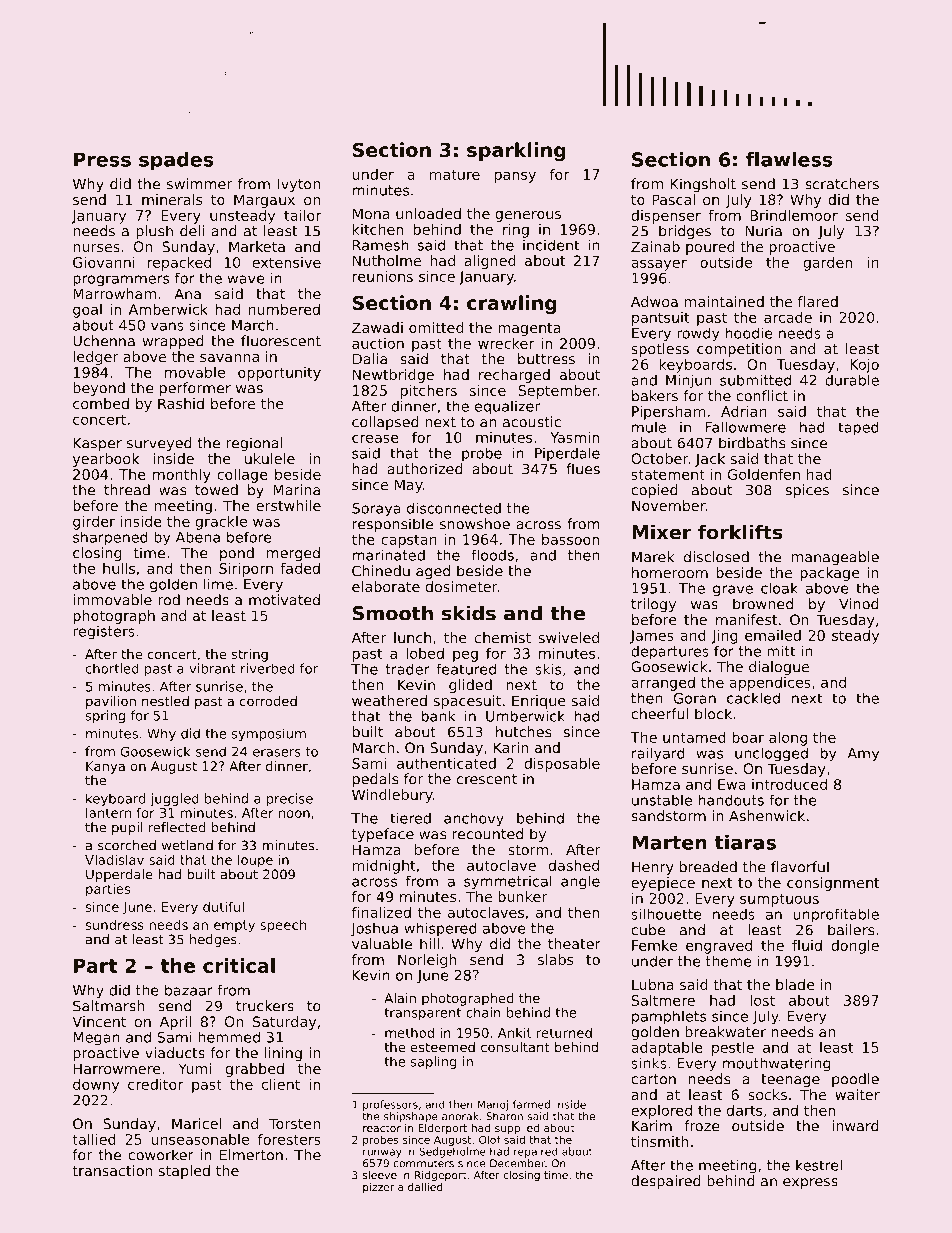 The height and width of the image is (1233, 952). What do you see at coordinates (176, 161) in the image?
I see `spades` at bounding box center [176, 161].
